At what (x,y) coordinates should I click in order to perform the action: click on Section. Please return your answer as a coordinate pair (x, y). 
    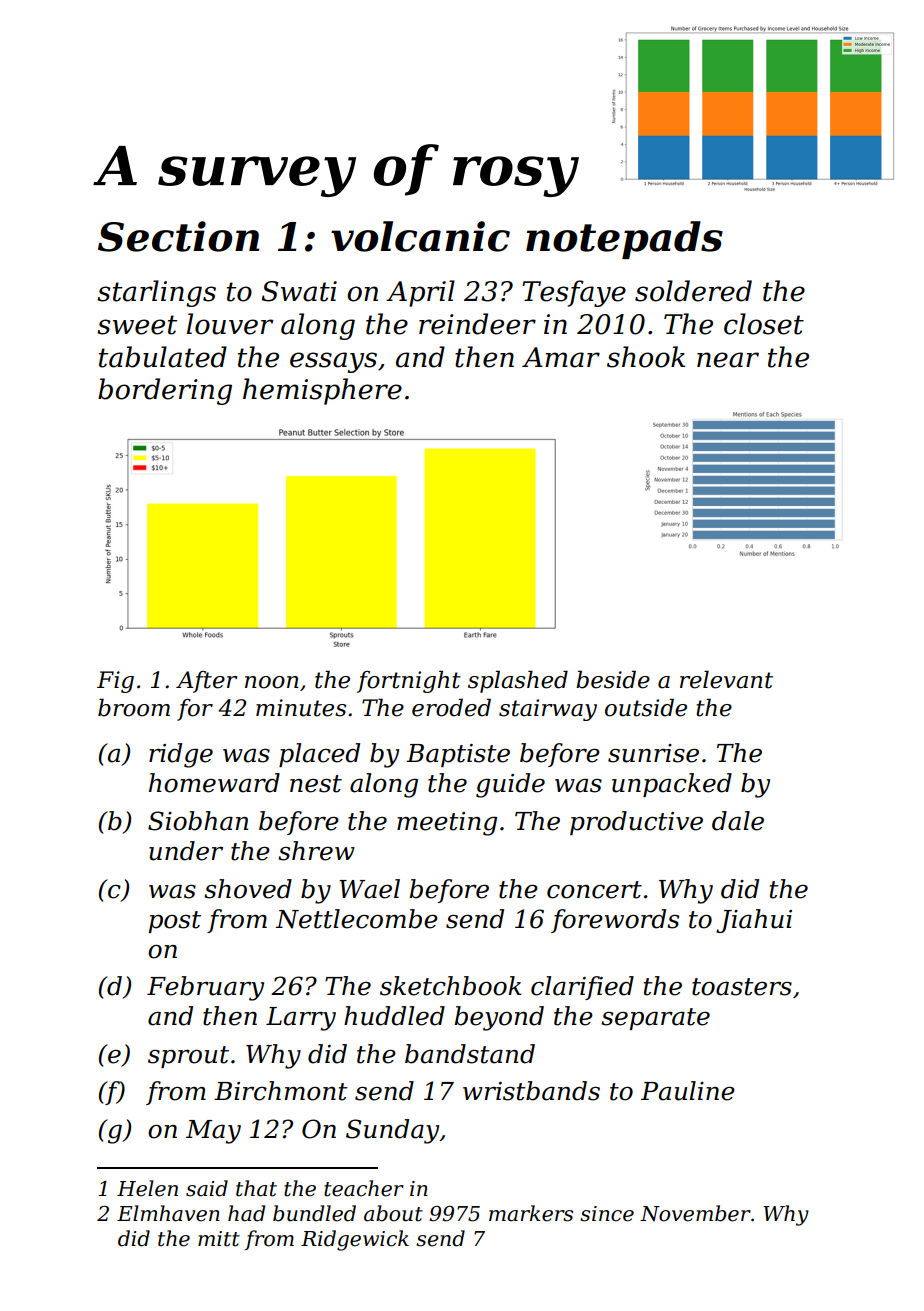
    Looking at the image, I should click on (178, 236).
